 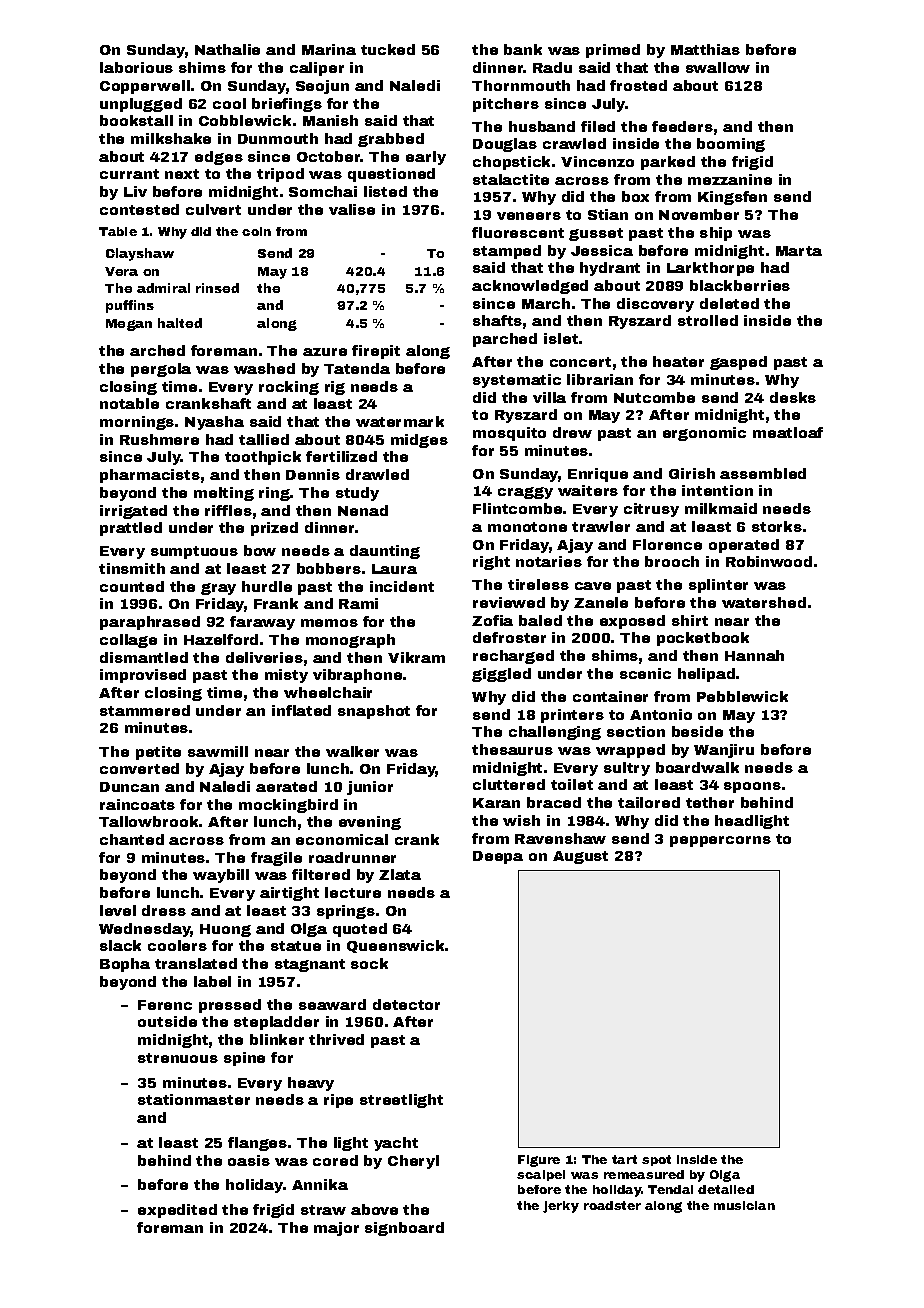 What do you see at coordinates (227, 49) in the screenshot?
I see `Nathalie` at bounding box center [227, 49].
